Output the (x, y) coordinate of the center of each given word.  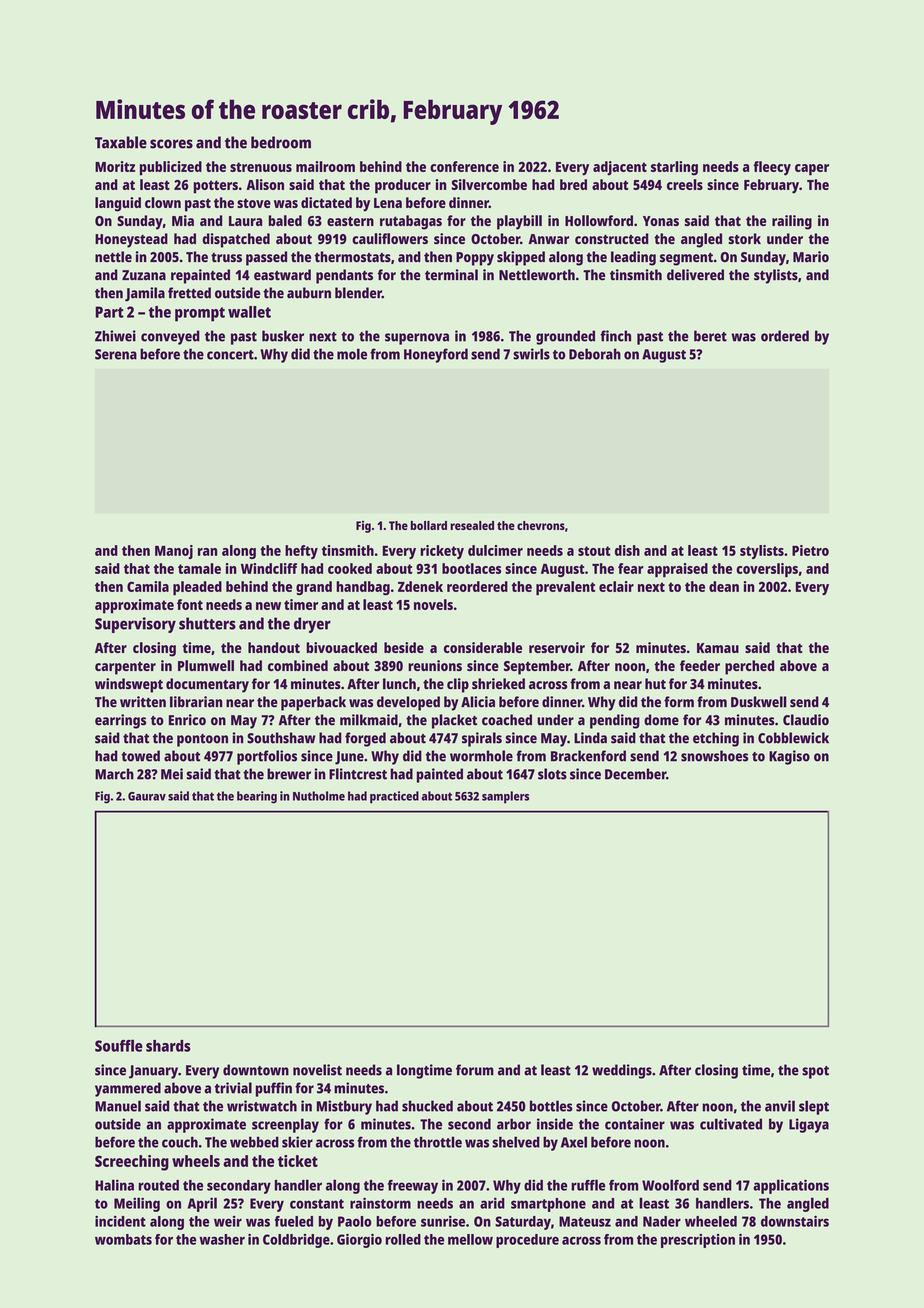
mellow (470, 1239)
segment (686, 259)
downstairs (795, 1221)
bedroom (281, 142)
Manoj (174, 552)
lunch (399, 684)
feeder (700, 665)
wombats (123, 1239)
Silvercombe (489, 184)
